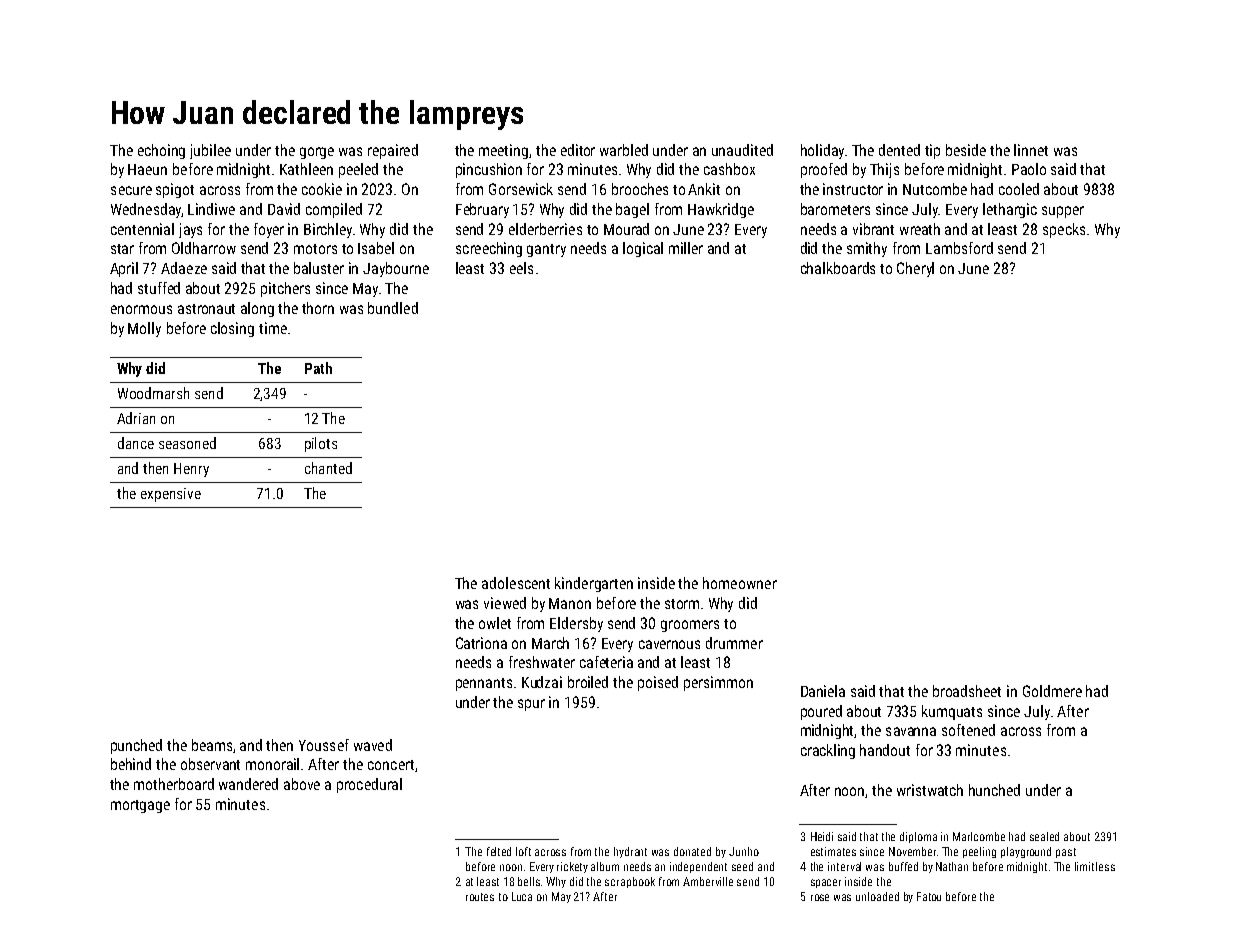  What do you see at coordinates (1031, 150) in the page?
I see `linnet` at bounding box center [1031, 150].
